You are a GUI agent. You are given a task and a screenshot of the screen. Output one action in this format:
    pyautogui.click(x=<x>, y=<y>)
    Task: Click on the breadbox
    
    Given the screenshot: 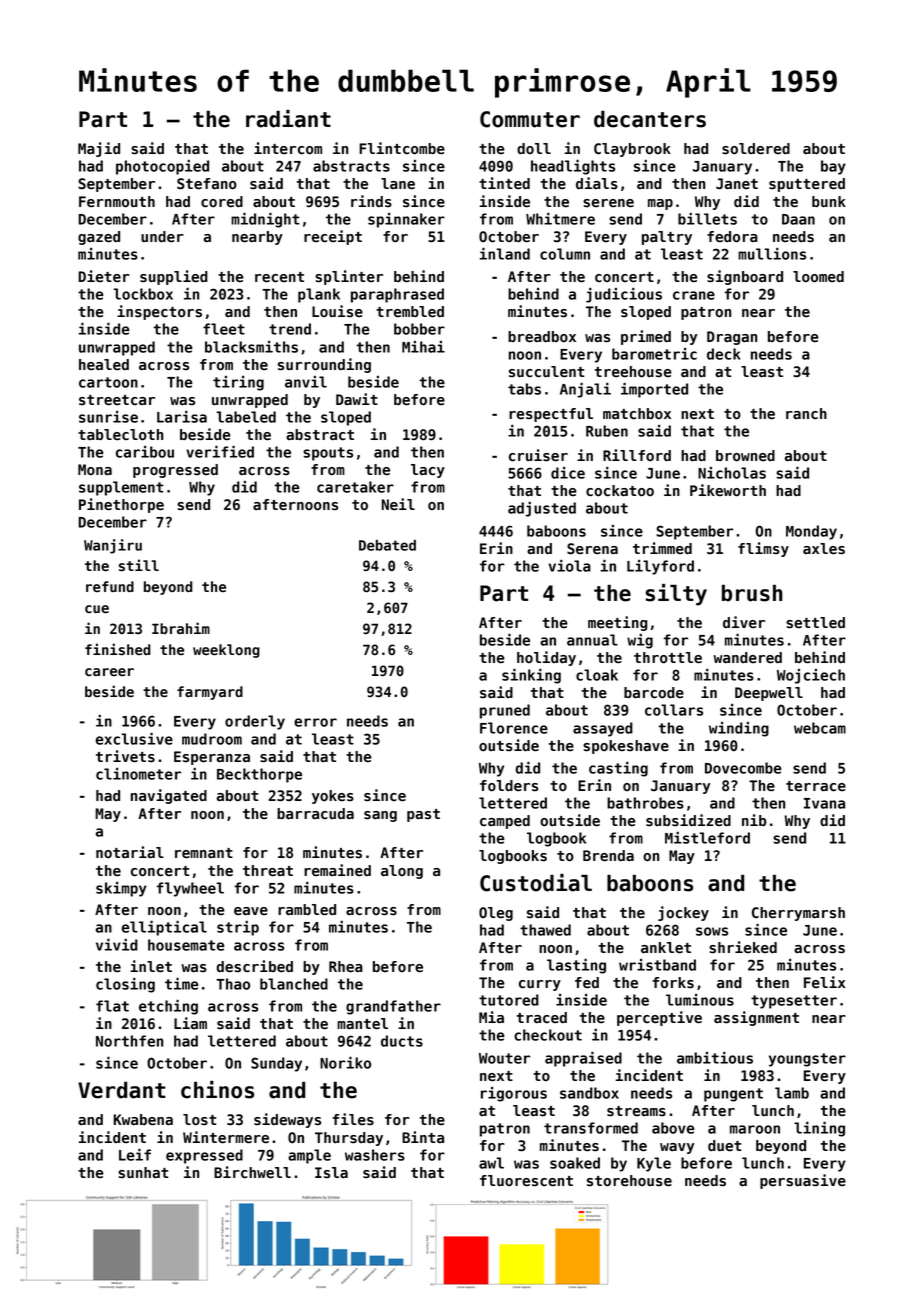 What is the action you would take?
    pyautogui.click(x=542, y=337)
